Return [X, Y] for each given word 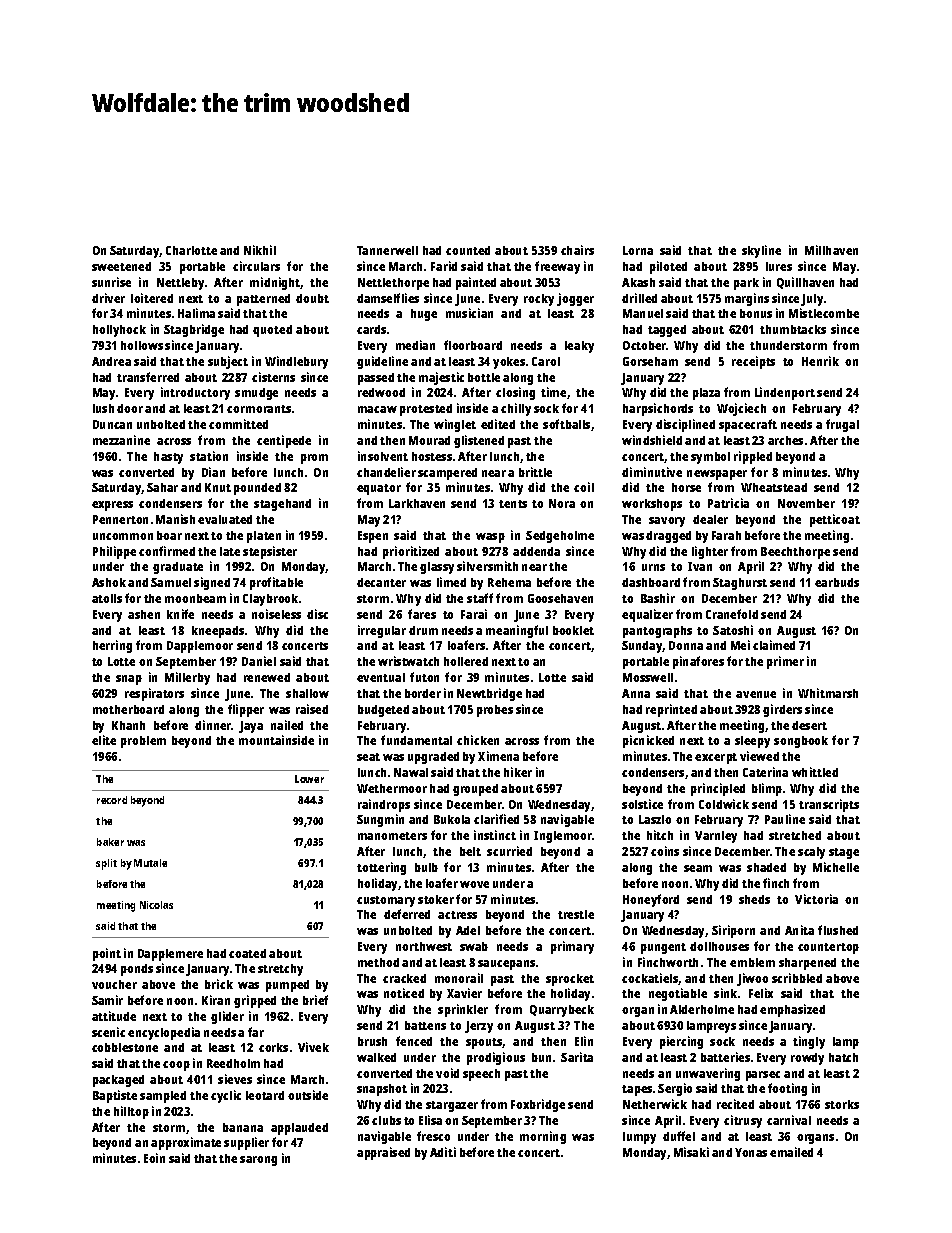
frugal [842, 425]
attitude [114, 1016]
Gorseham [650, 361]
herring [112, 646]
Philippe [114, 552]
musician [469, 313]
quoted [272, 331]
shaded [766, 867]
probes [495, 711]
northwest [424, 946]
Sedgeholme [560, 537]
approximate [186, 1143]
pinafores [698, 662]
